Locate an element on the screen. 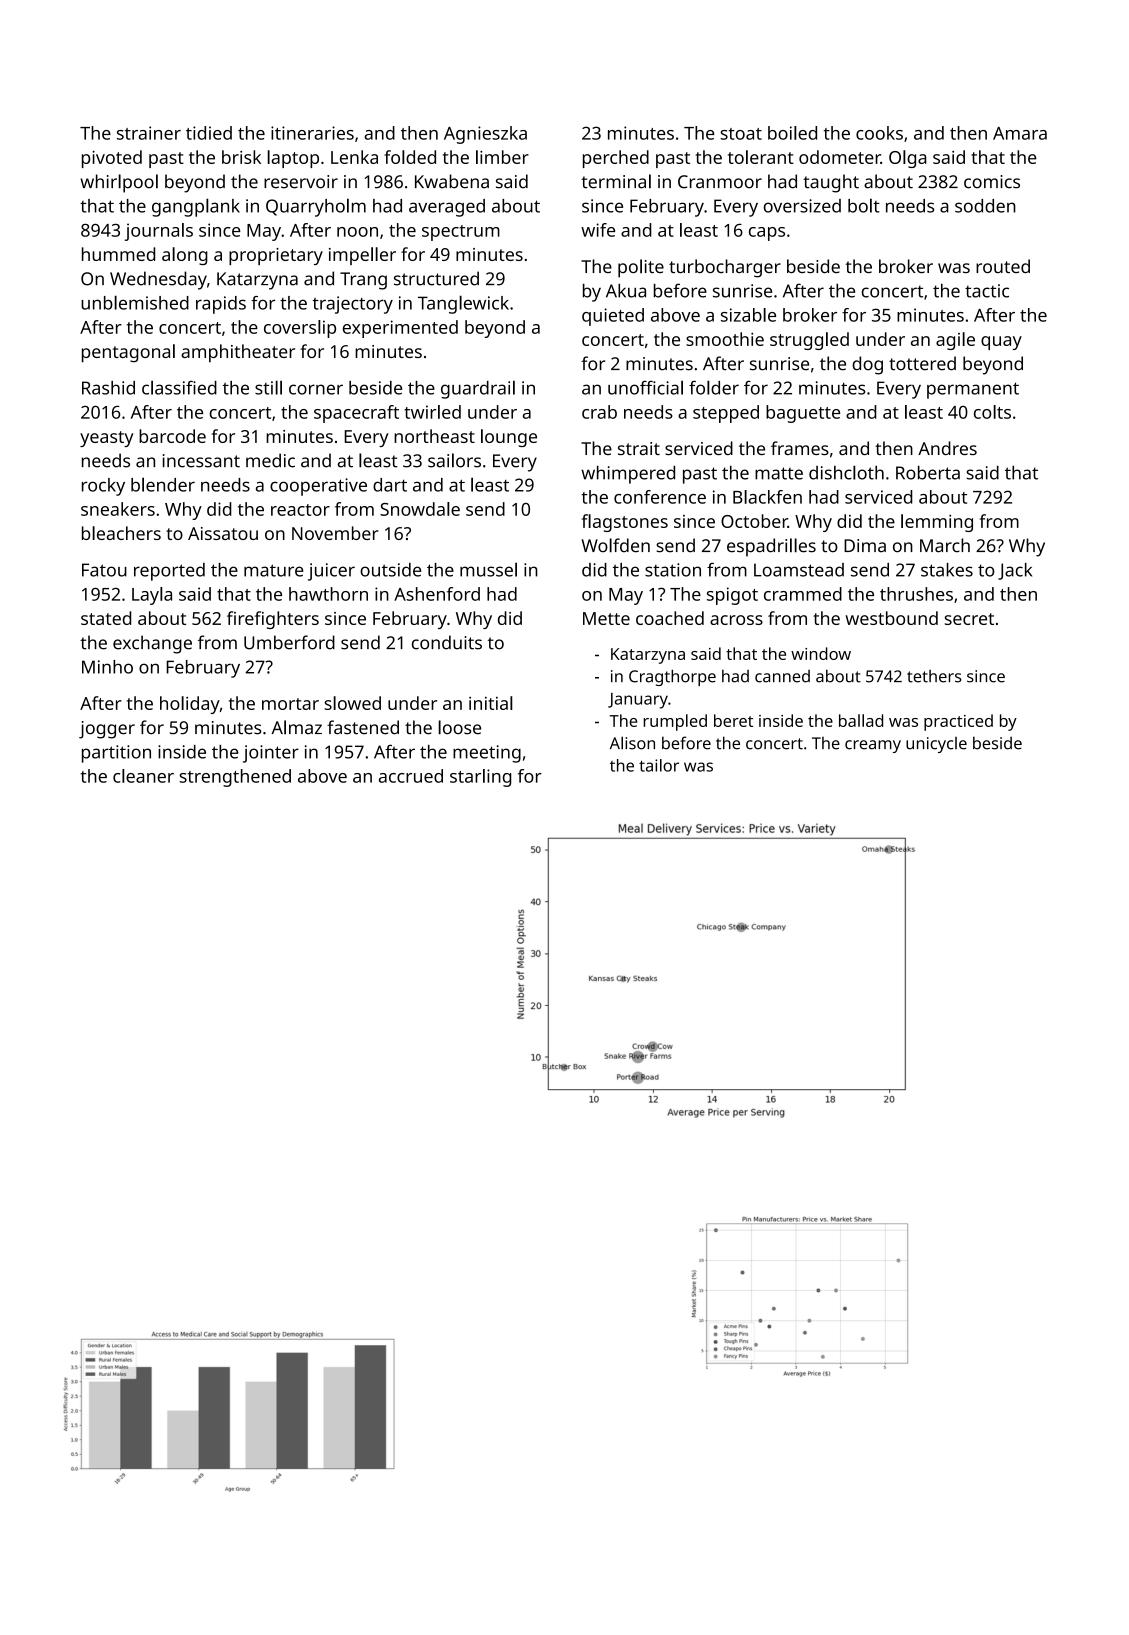 Image resolution: width=1129 pixels, height=1635 pixels. strainer is located at coordinates (149, 133).
